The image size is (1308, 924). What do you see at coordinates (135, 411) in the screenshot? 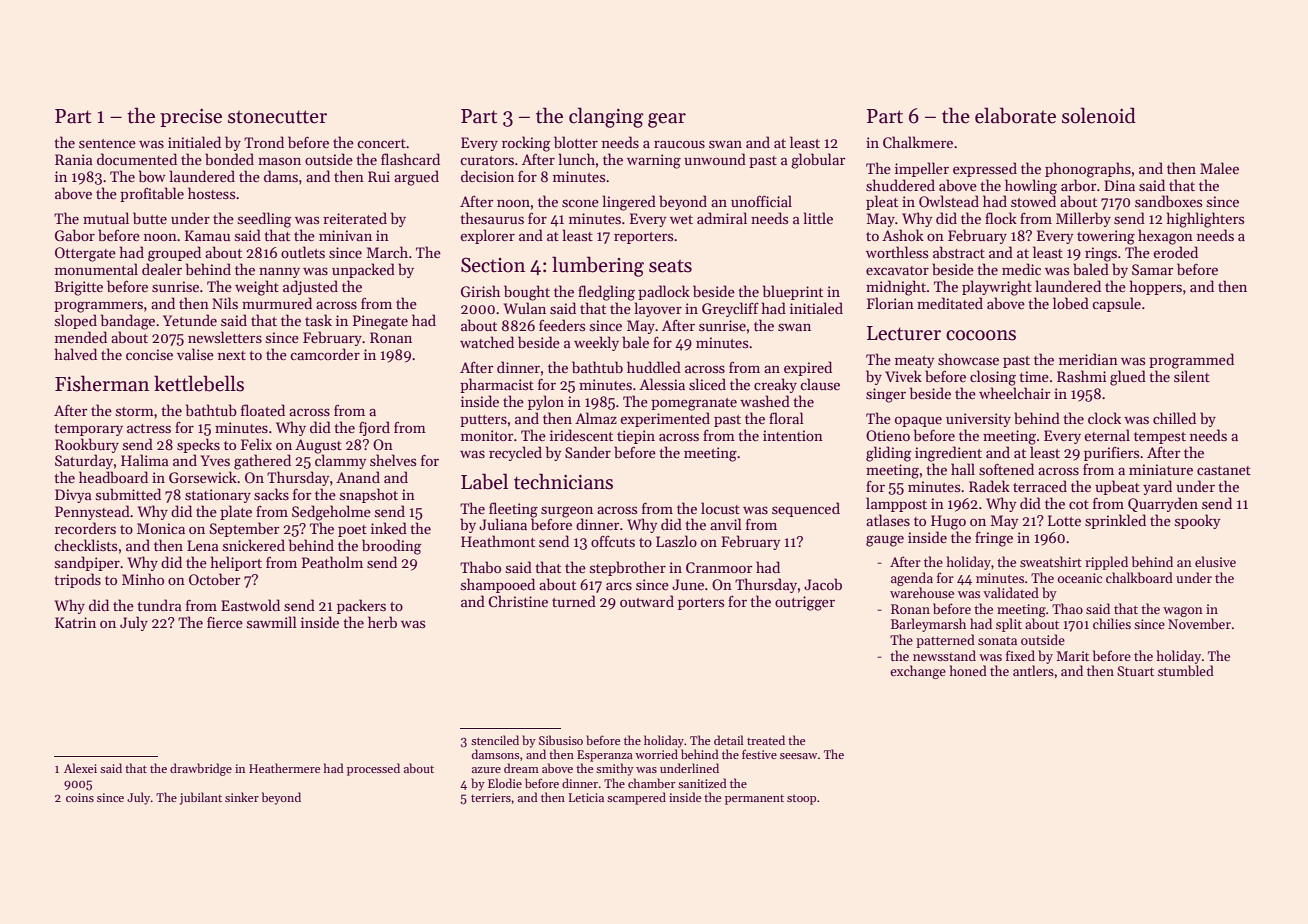
I see `storm` at bounding box center [135, 411].
